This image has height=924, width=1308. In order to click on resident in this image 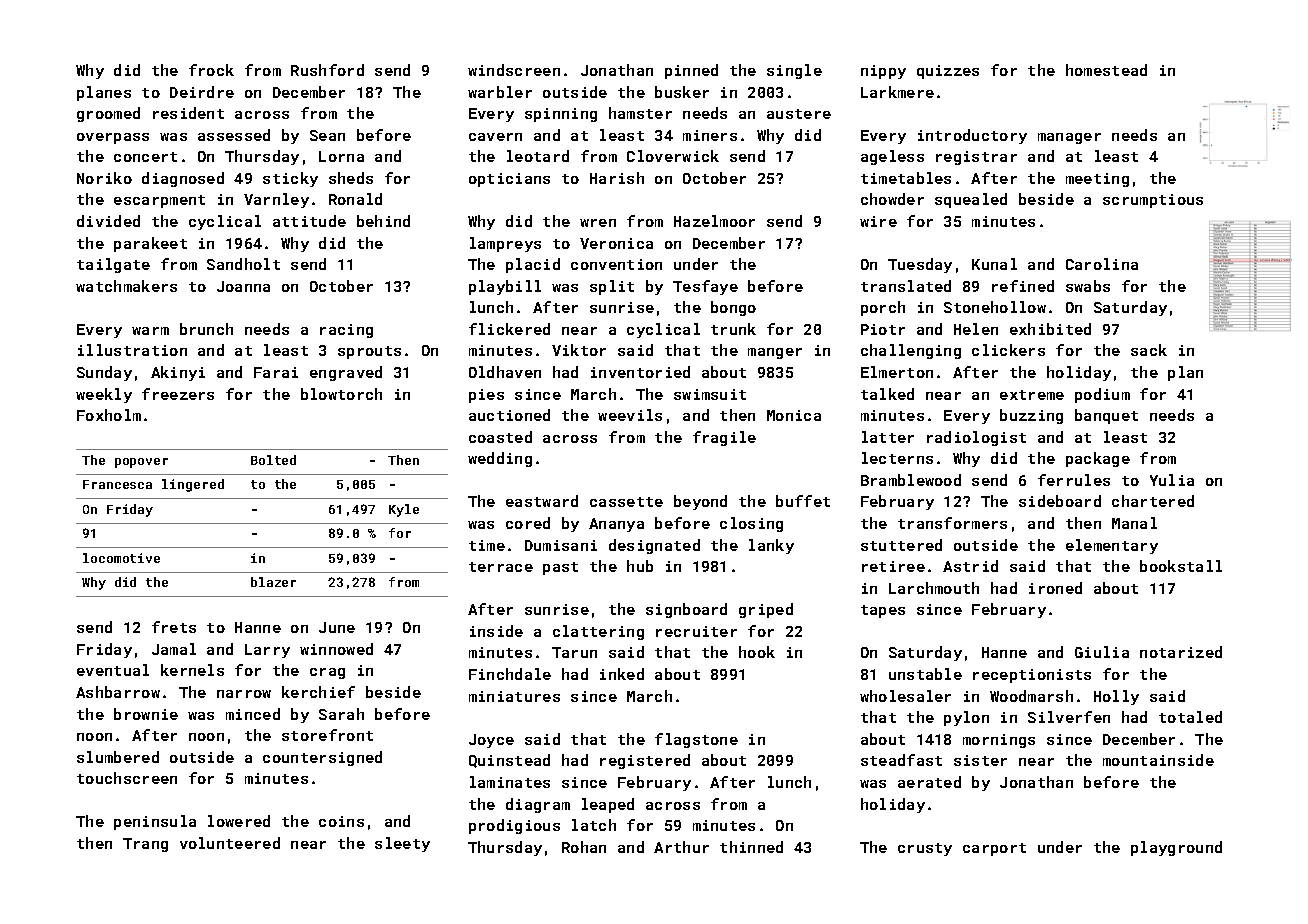, I will do `click(188, 113)`.
